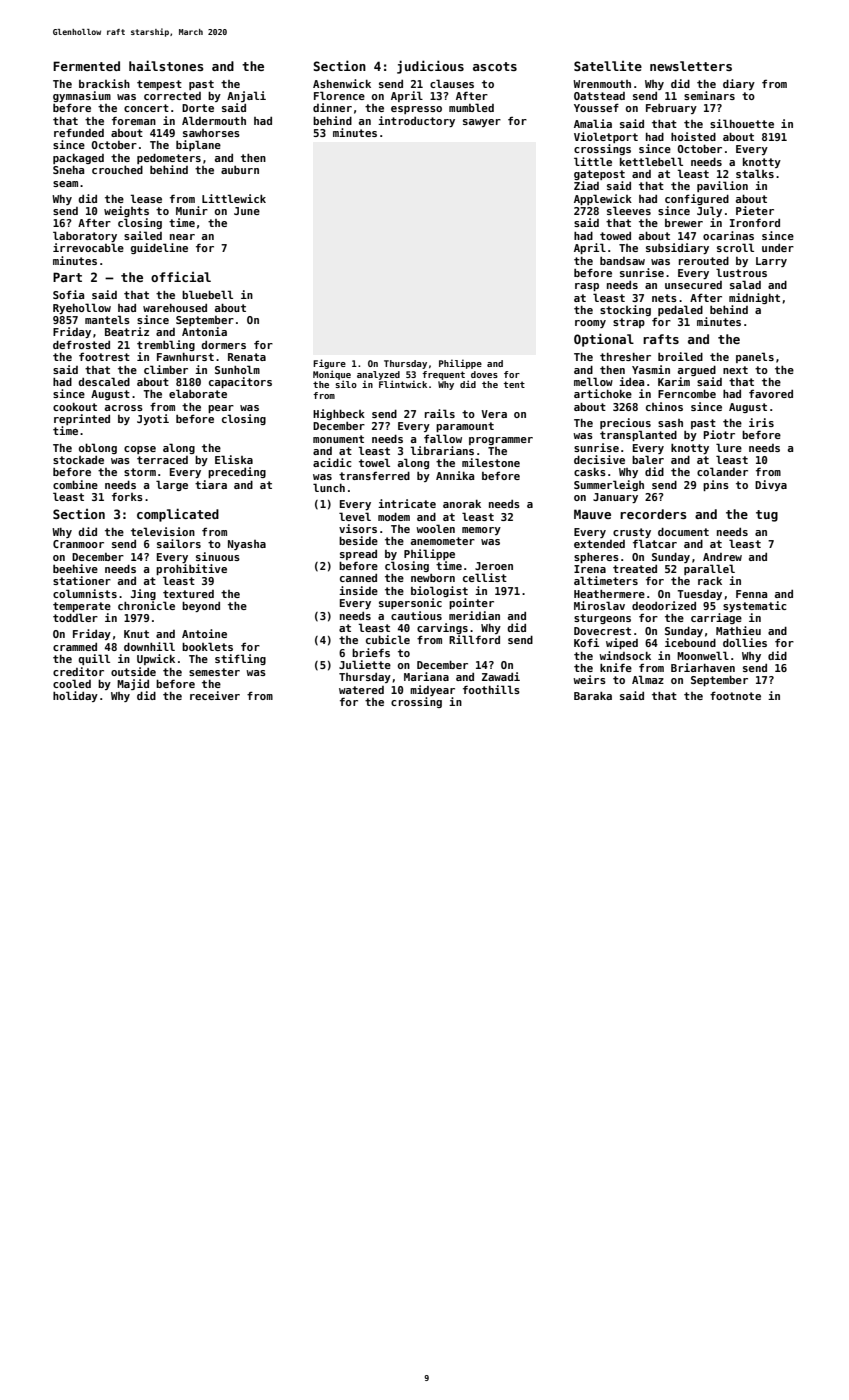 This image has height=1400, width=849. Describe the element at coordinates (629, 210) in the image. I see `sleeves` at that location.
